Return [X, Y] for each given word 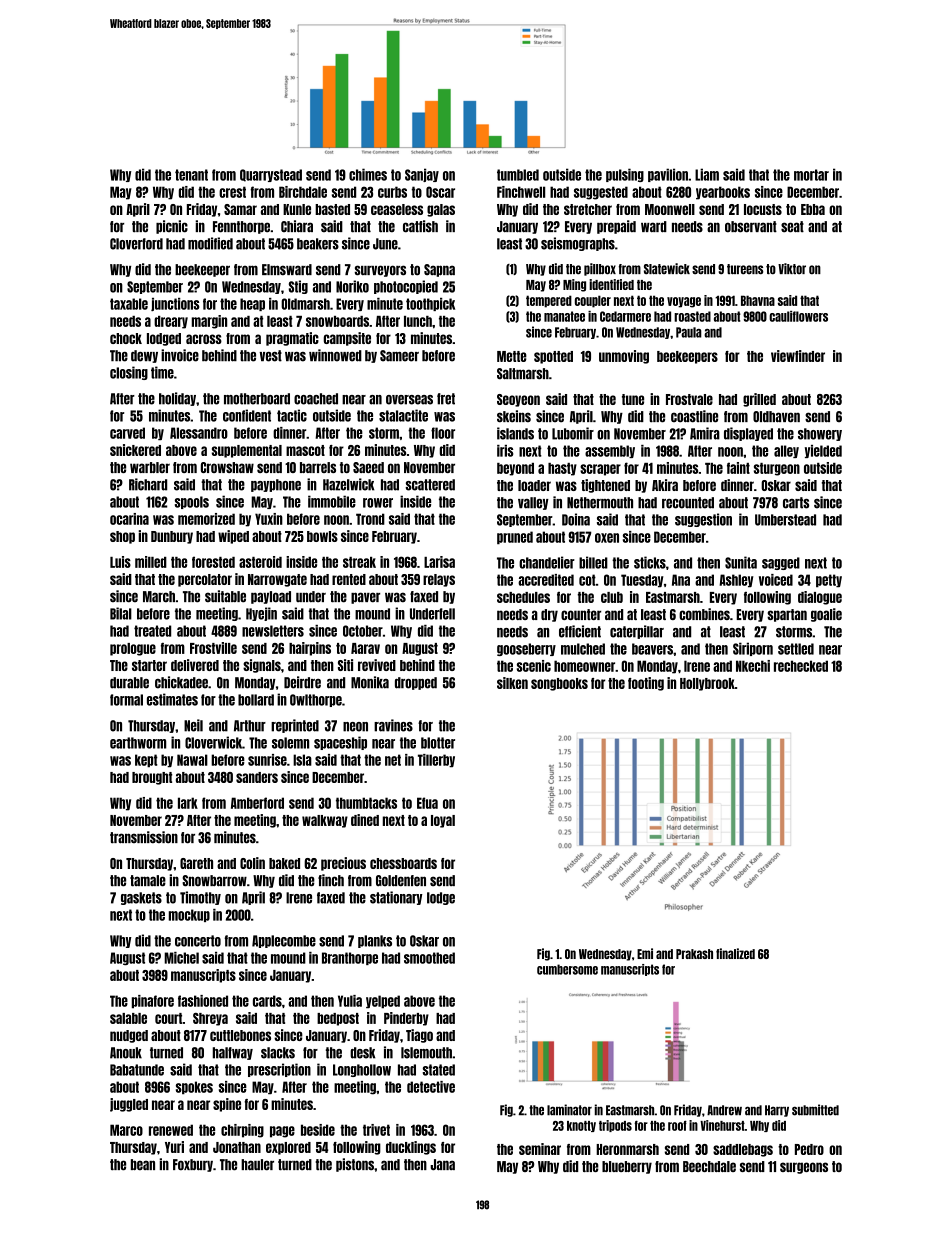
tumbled [518, 175]
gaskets [141, 898]
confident [247, 415]
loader [534, 485]
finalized [735, 953]
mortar [811, 175]
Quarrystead [271, 175]
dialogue [820, 598]
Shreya [210, 1019]
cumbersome [567, 969]
